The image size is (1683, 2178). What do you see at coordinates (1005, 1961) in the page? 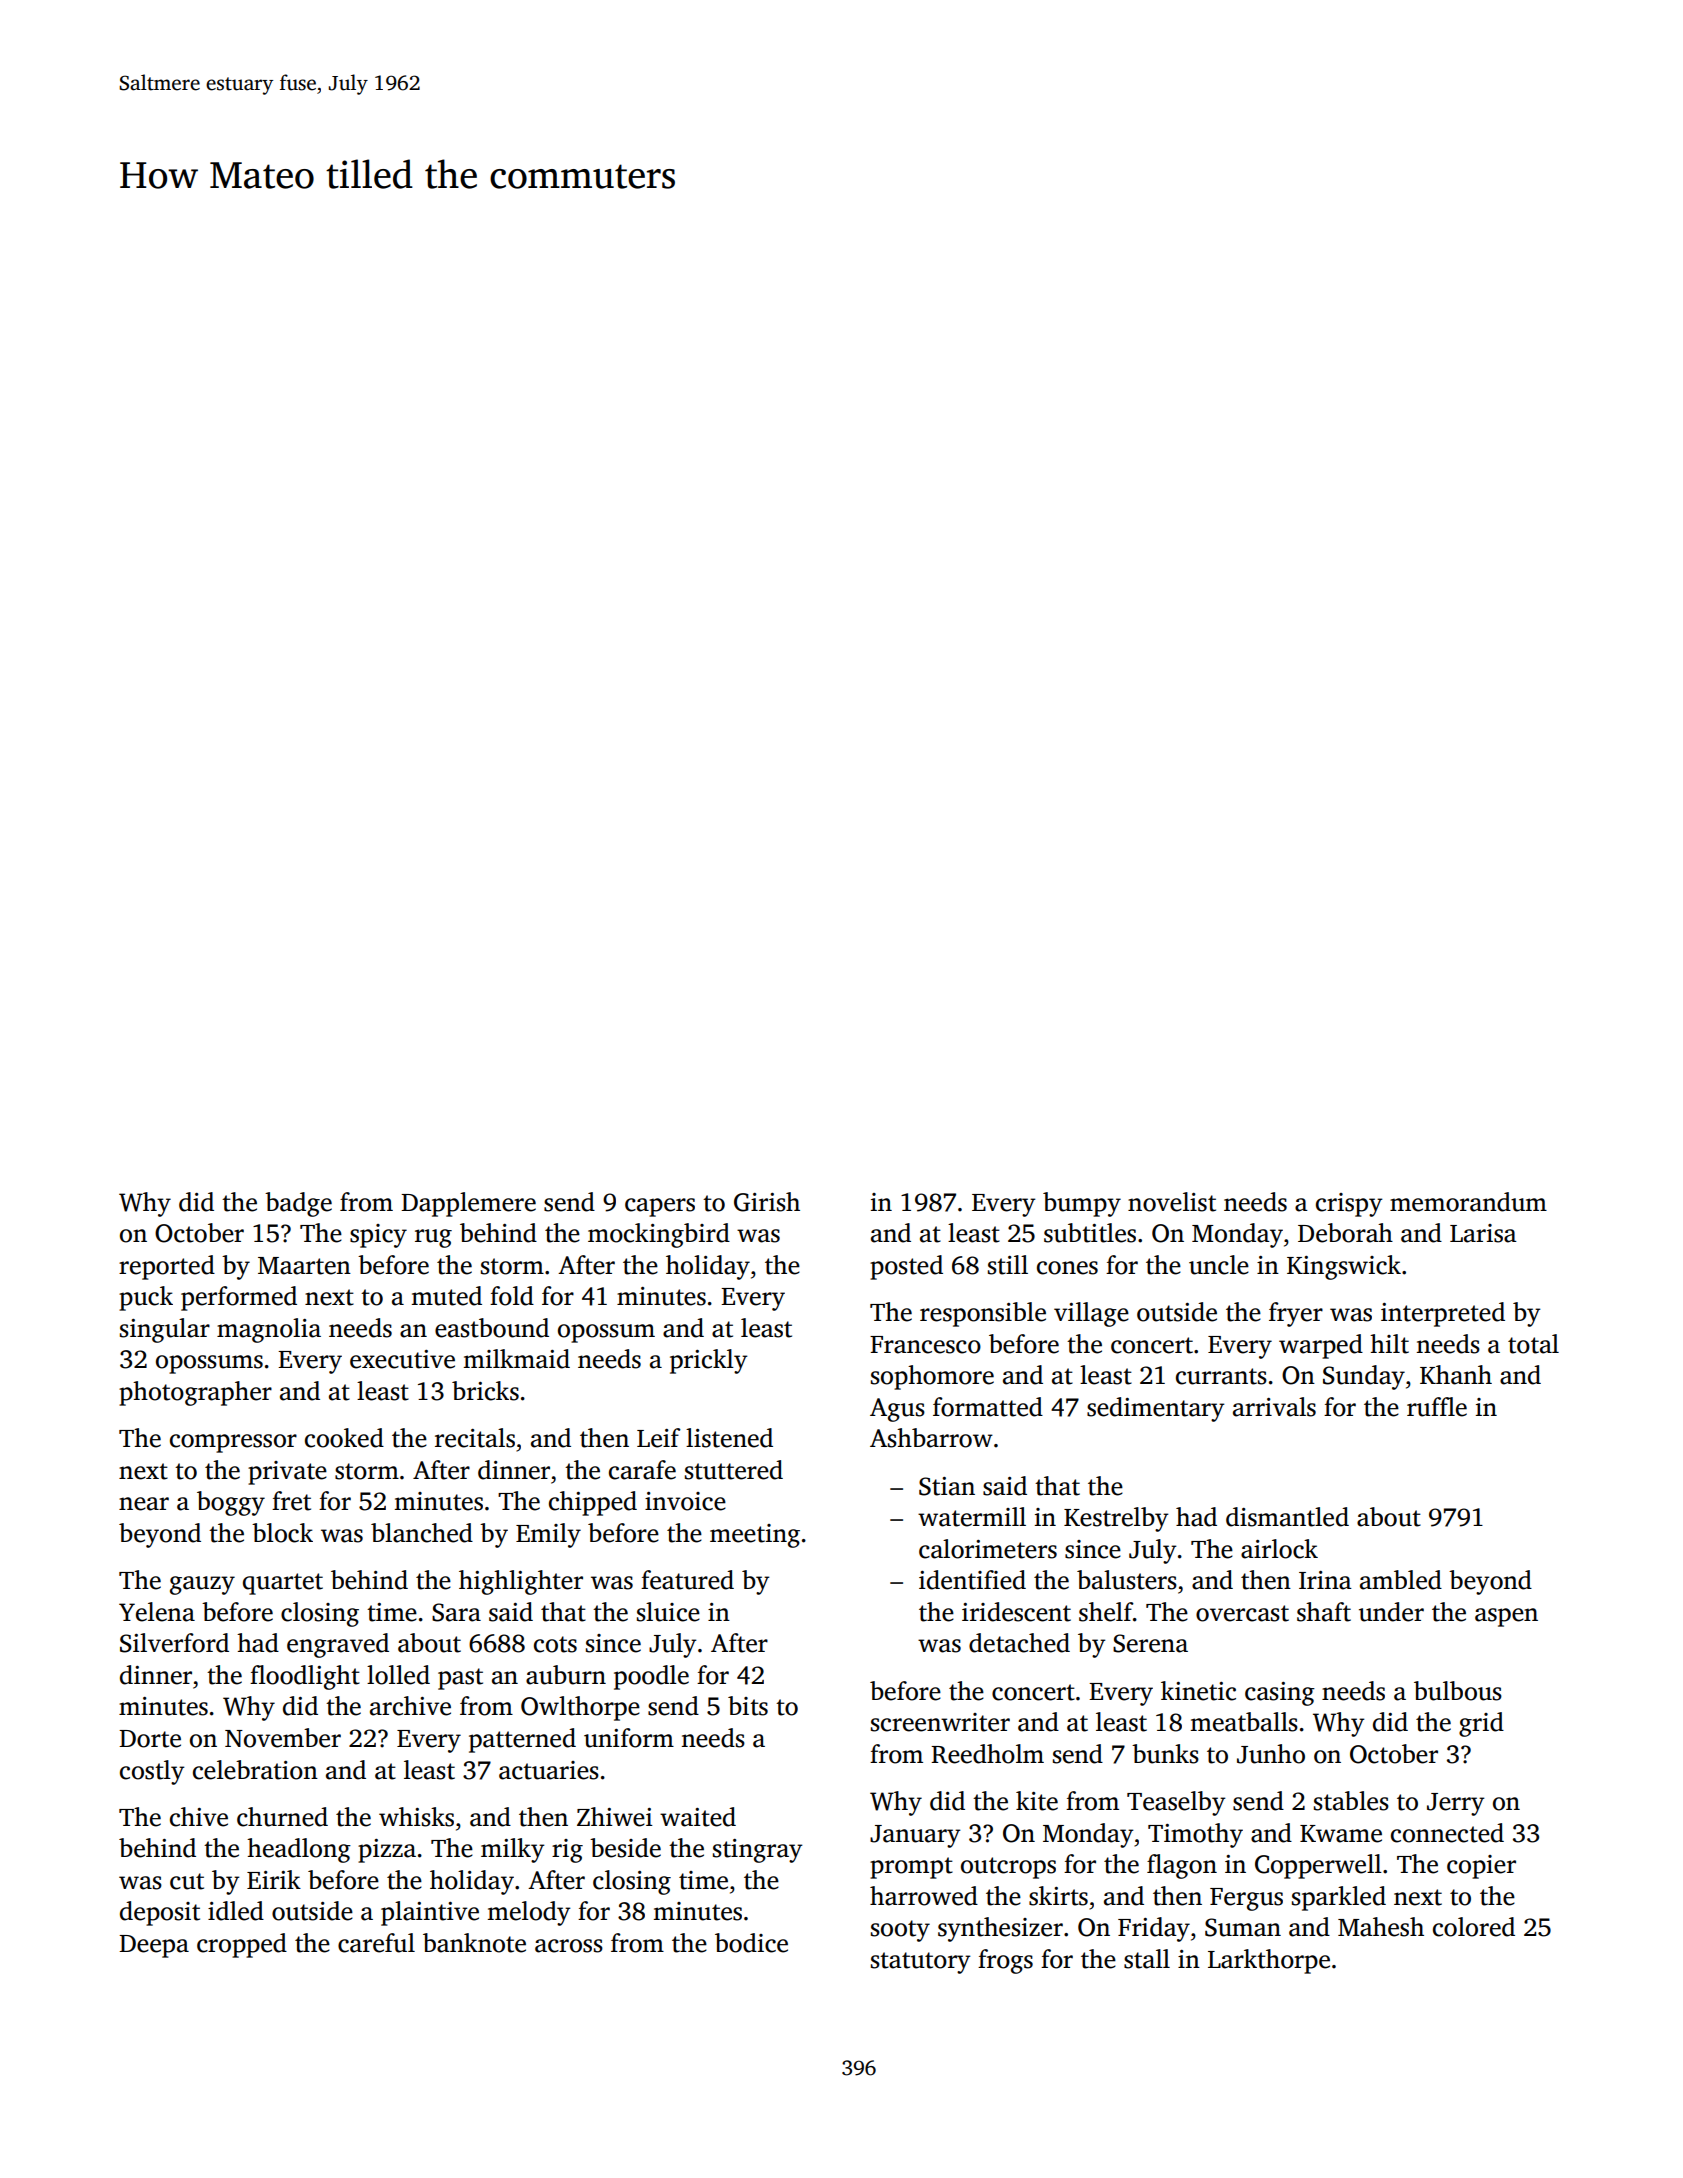
I see `frogs` at bounding box center [1005, 1961].
